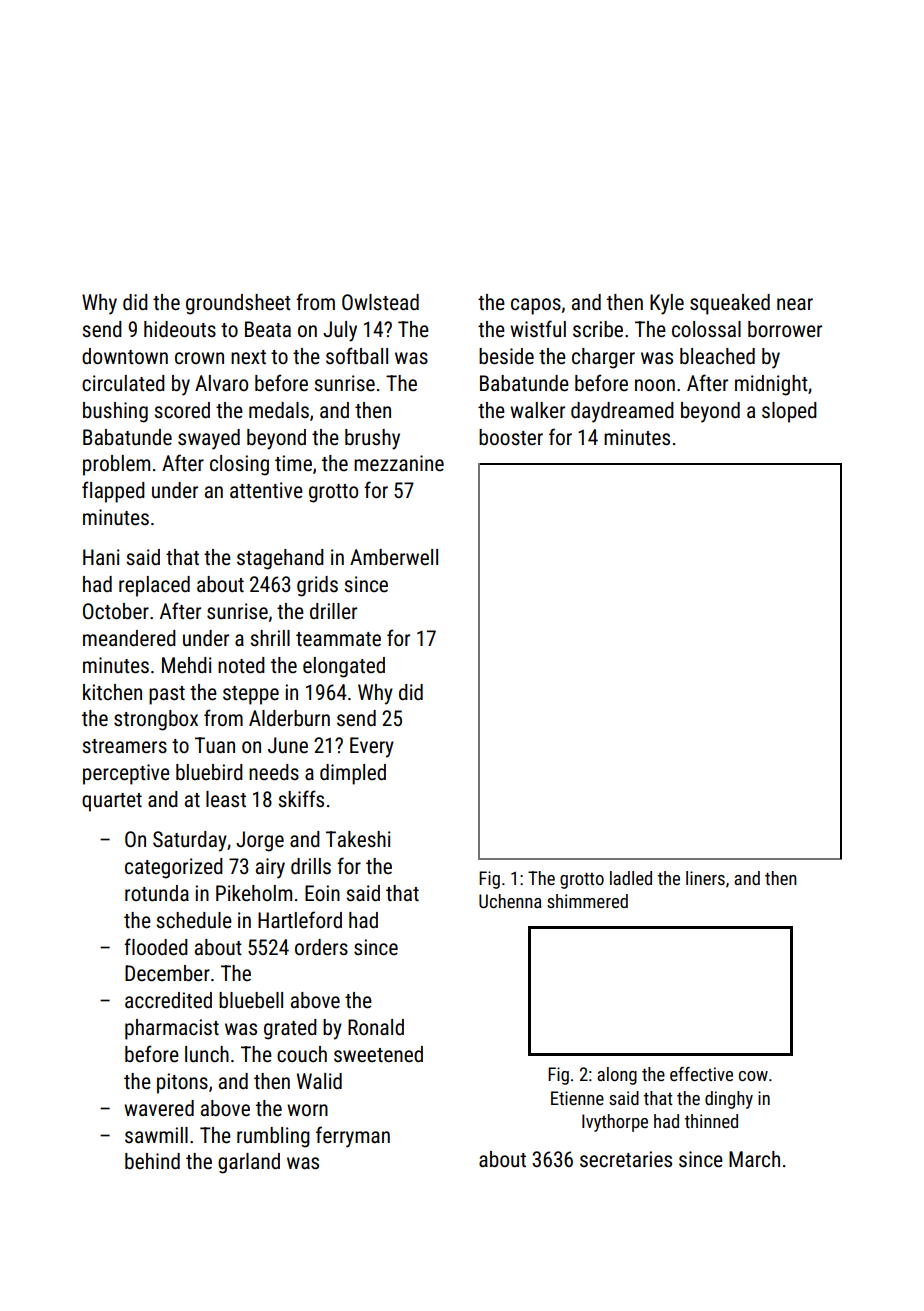  I want to click on scored, so click(182, 410).
